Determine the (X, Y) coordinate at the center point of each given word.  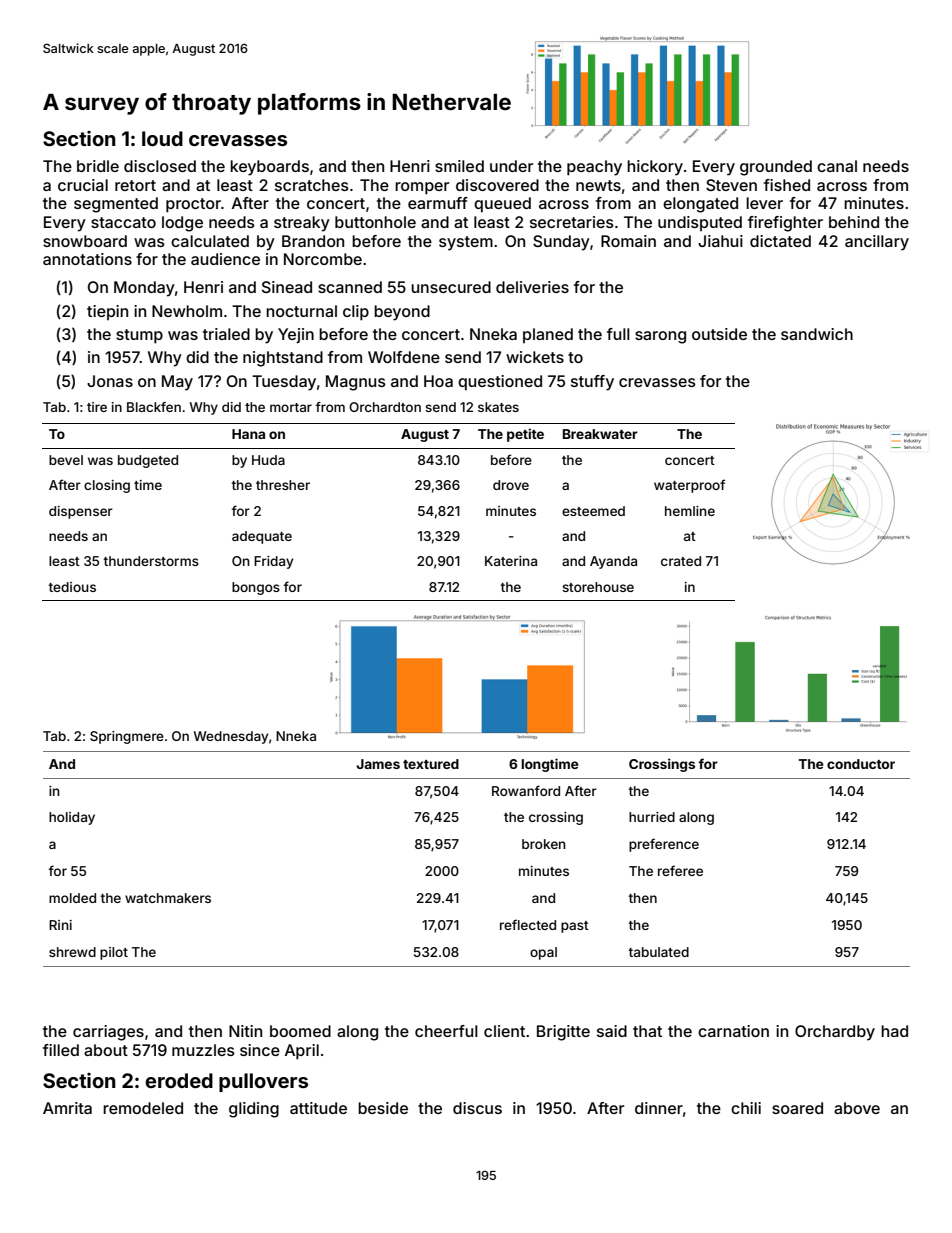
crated (681, 561)
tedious (72, 587)
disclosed (160, 166)
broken (544, 844)
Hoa (438, 381)
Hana (248, 434)
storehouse (598, 587)
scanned (350, 287)
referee (680, 870)
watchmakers (168, 898)
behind (854, 222)
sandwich (817, 334)
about (106, 1050)
